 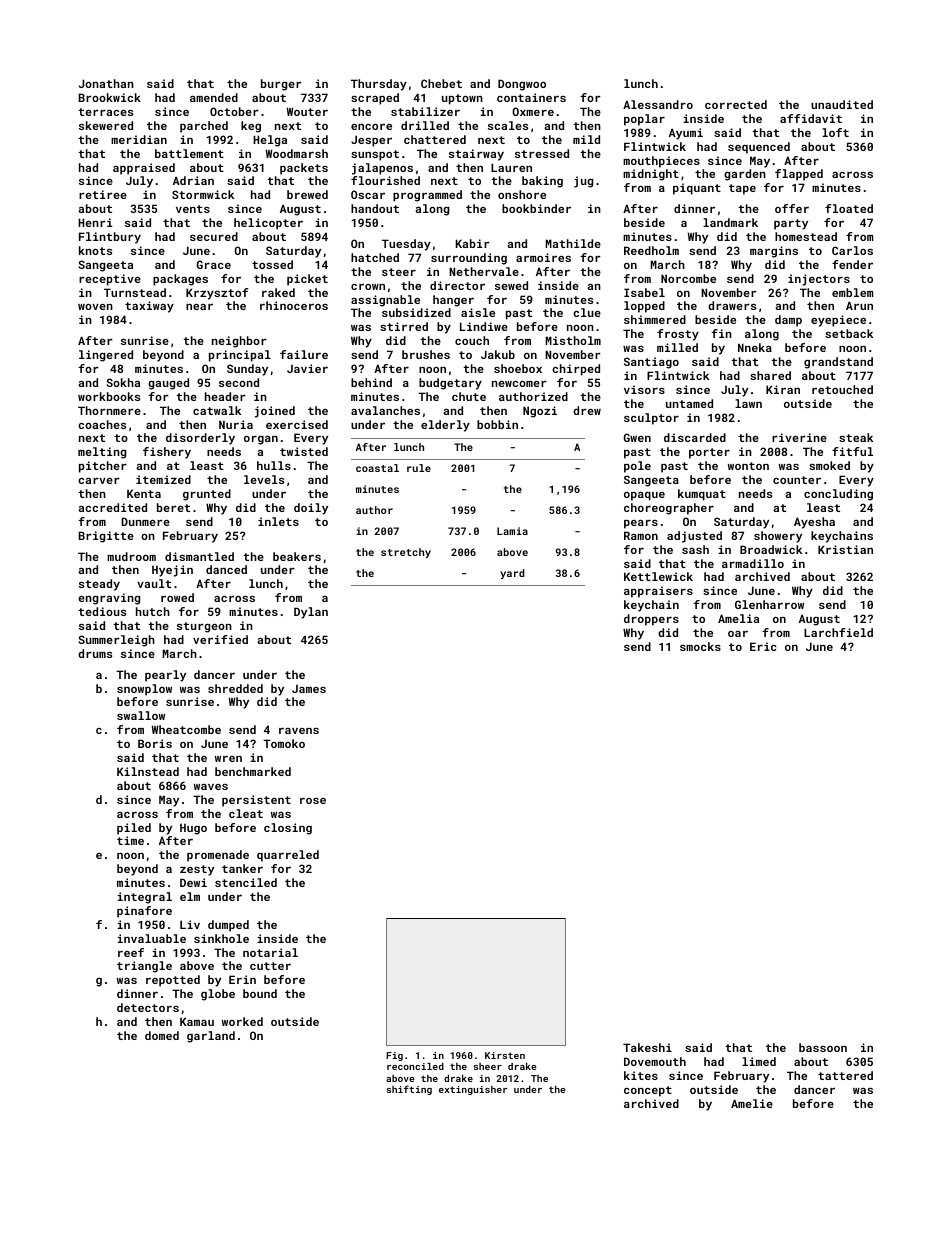 What do you see at coordinates (235, 688) in the screenshot?
I see `shredded` at bounding box center [235, 688].
